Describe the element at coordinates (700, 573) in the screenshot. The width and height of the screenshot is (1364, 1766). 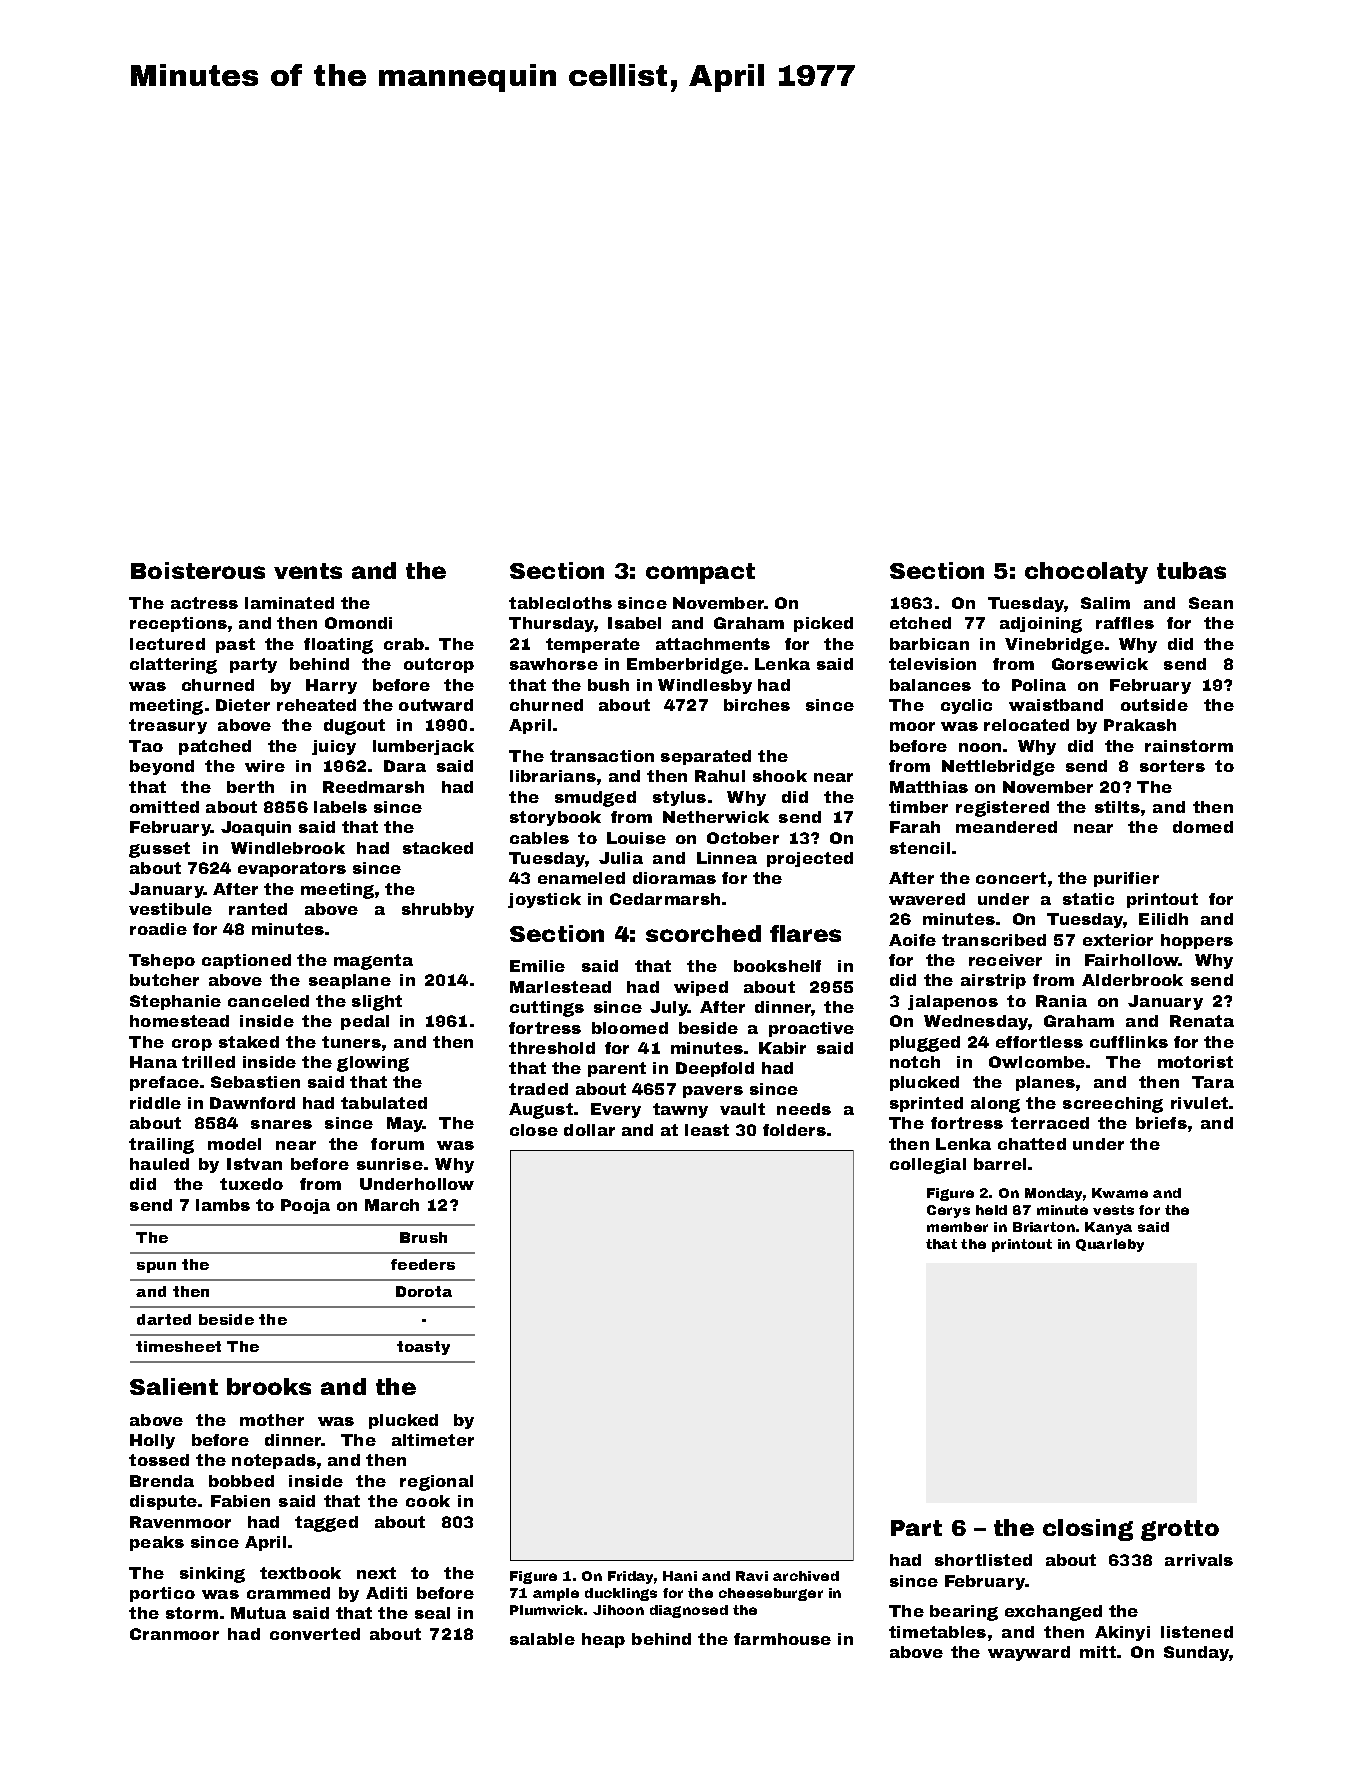
I see `compact` at that location.
